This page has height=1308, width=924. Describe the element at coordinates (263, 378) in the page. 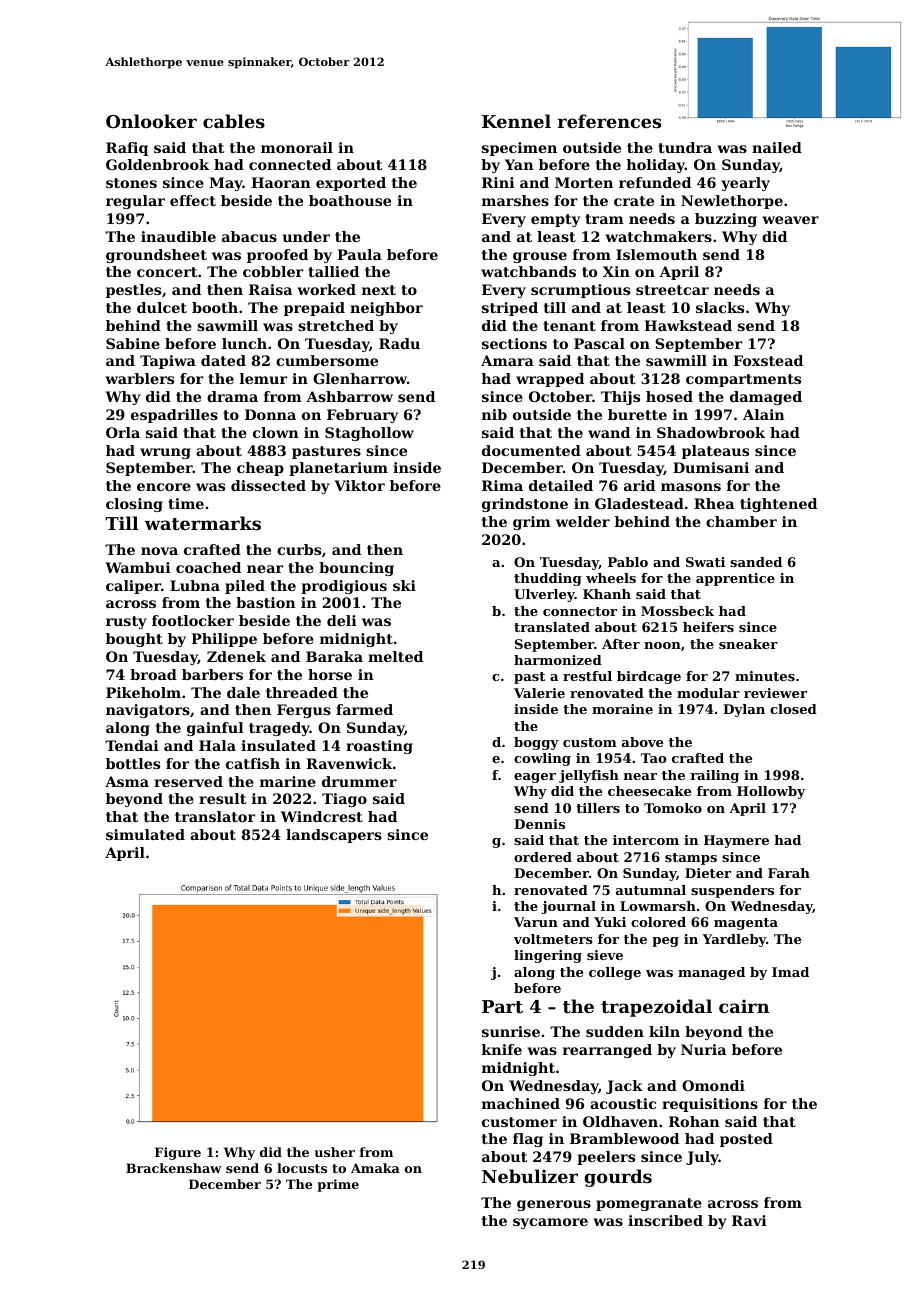

I see `lemur` at that location.
